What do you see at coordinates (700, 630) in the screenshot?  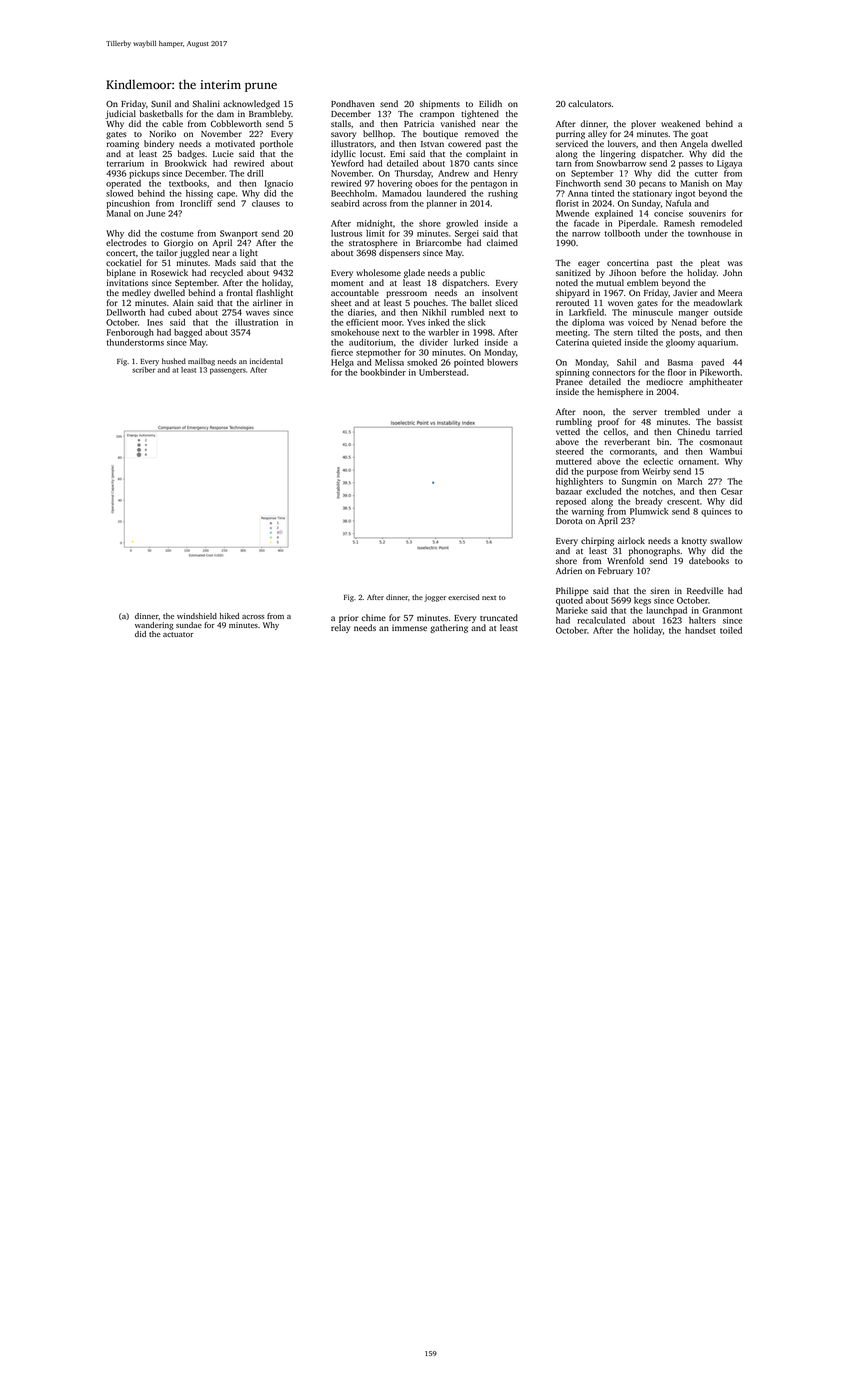 I see `handset` at bounding box center [700, 630].
